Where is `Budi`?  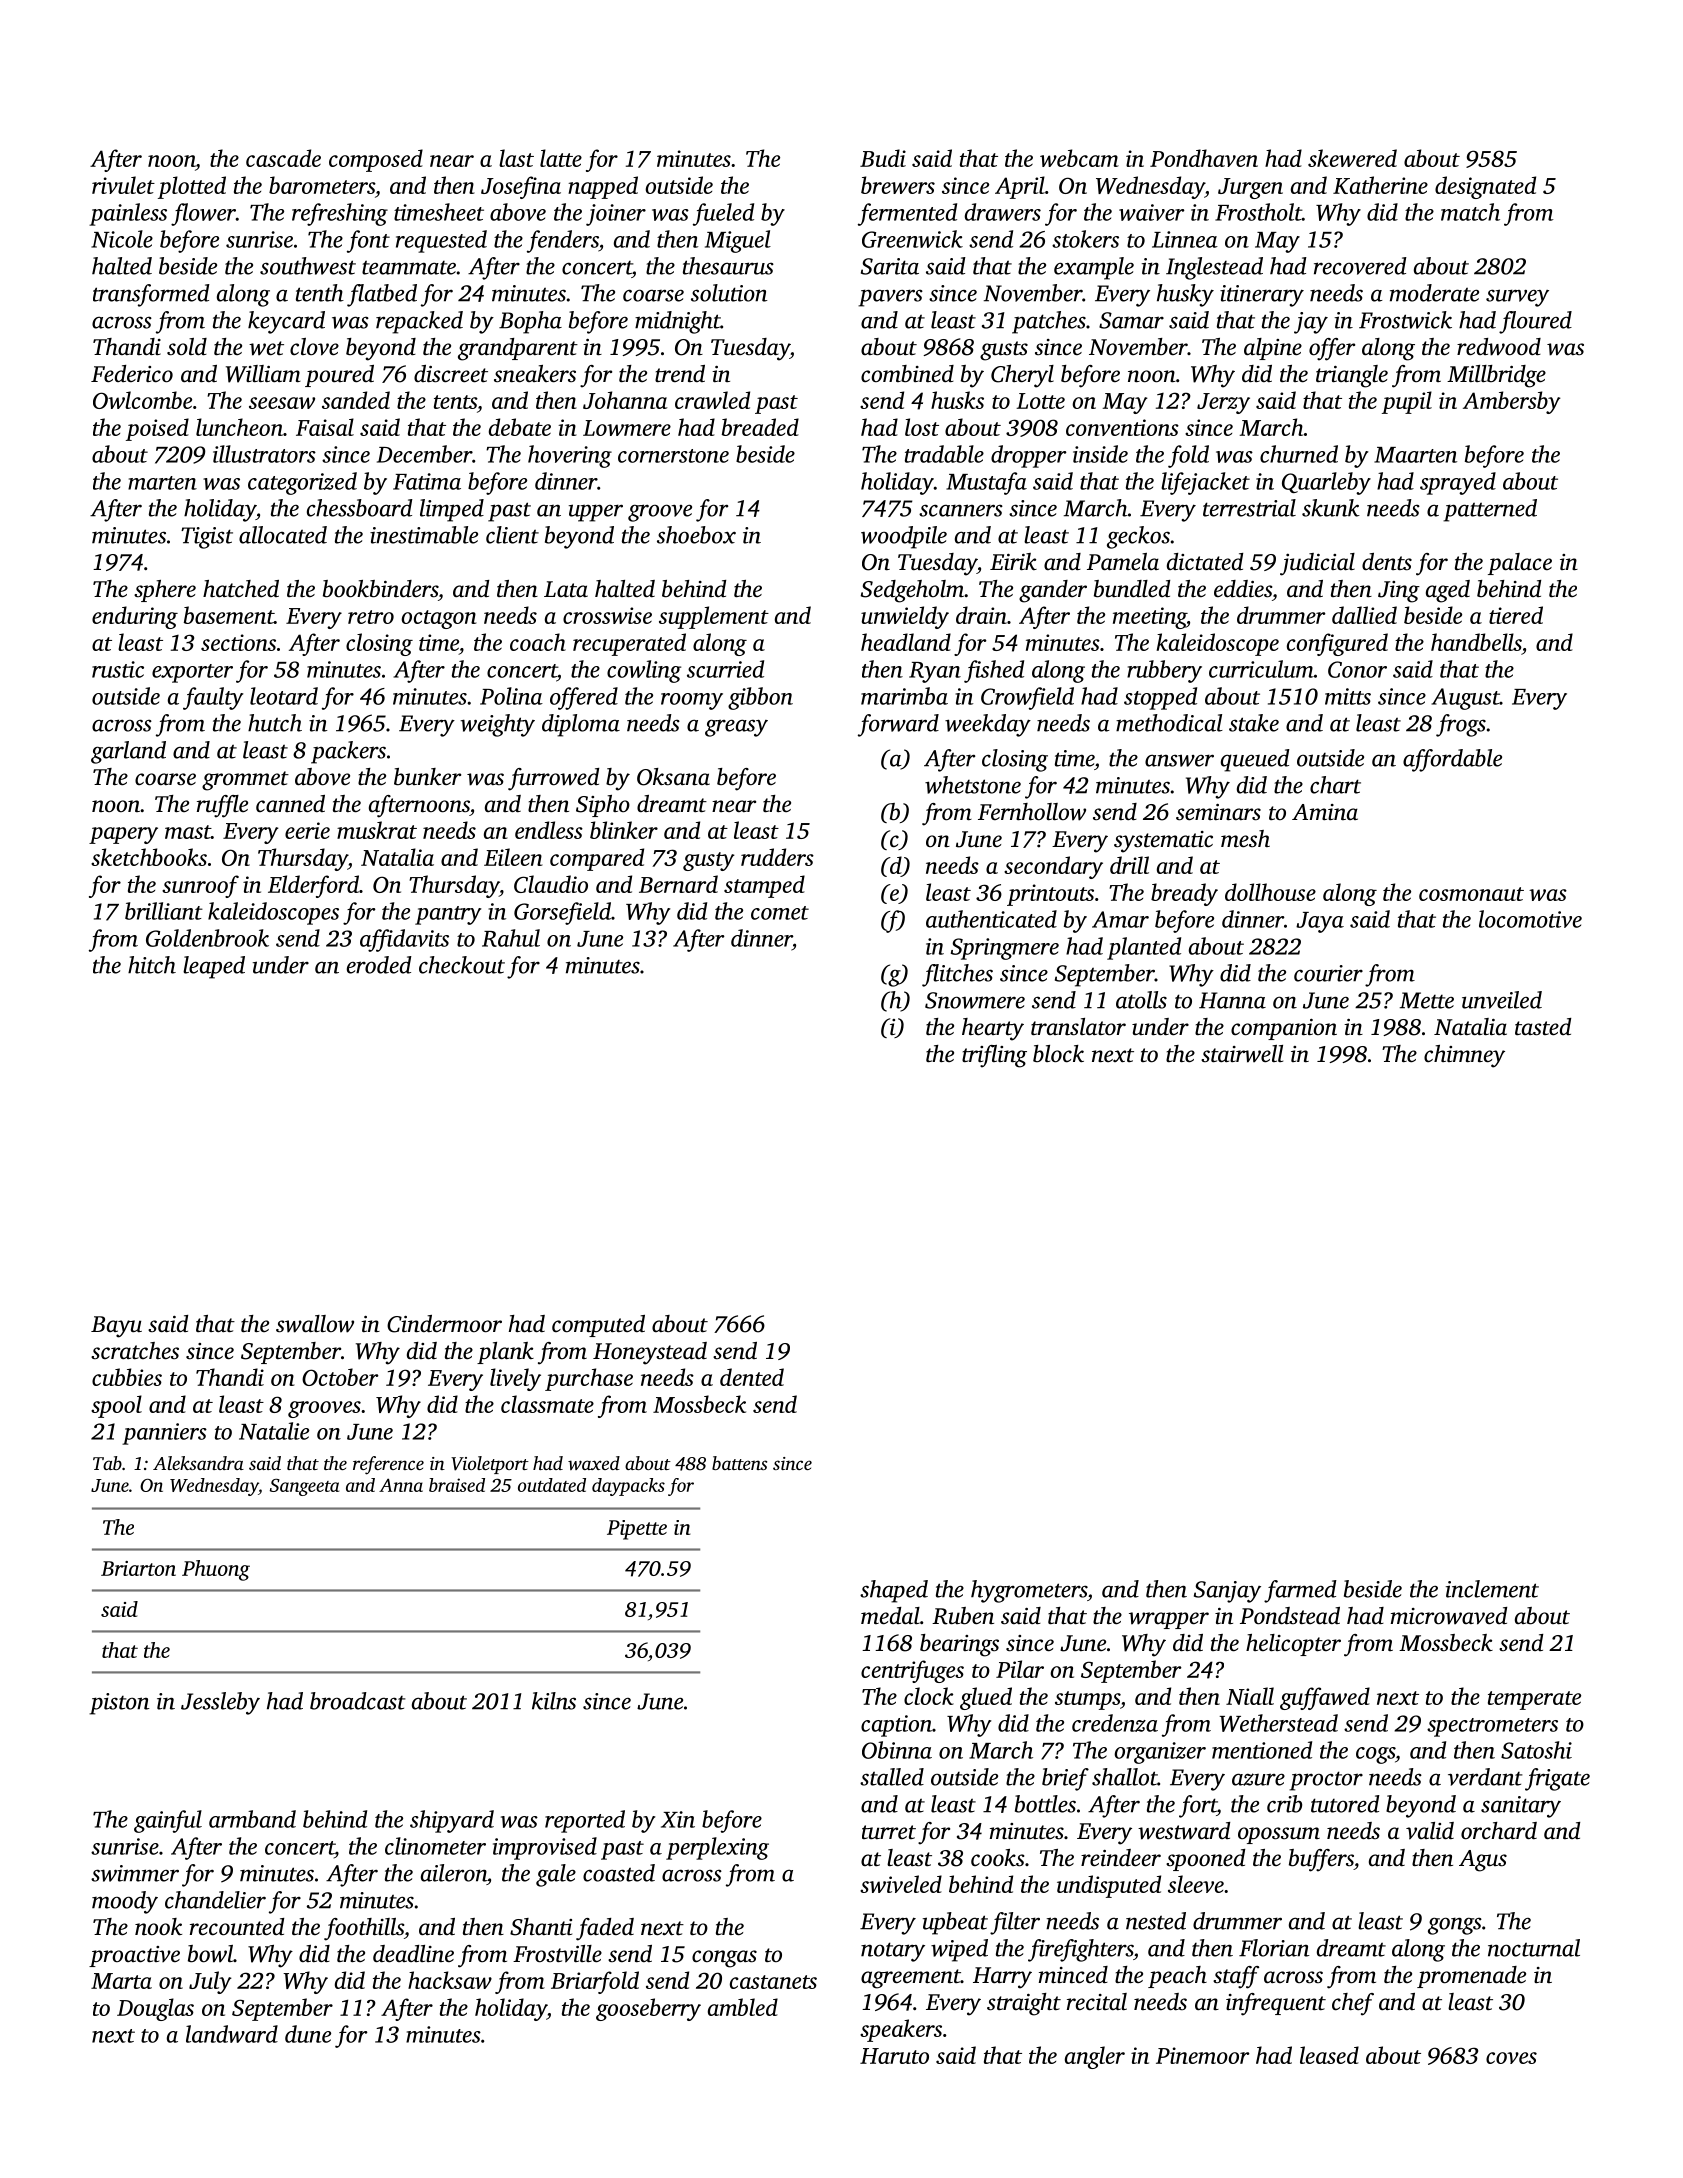 Budi is located at coordinates (883, 158).
